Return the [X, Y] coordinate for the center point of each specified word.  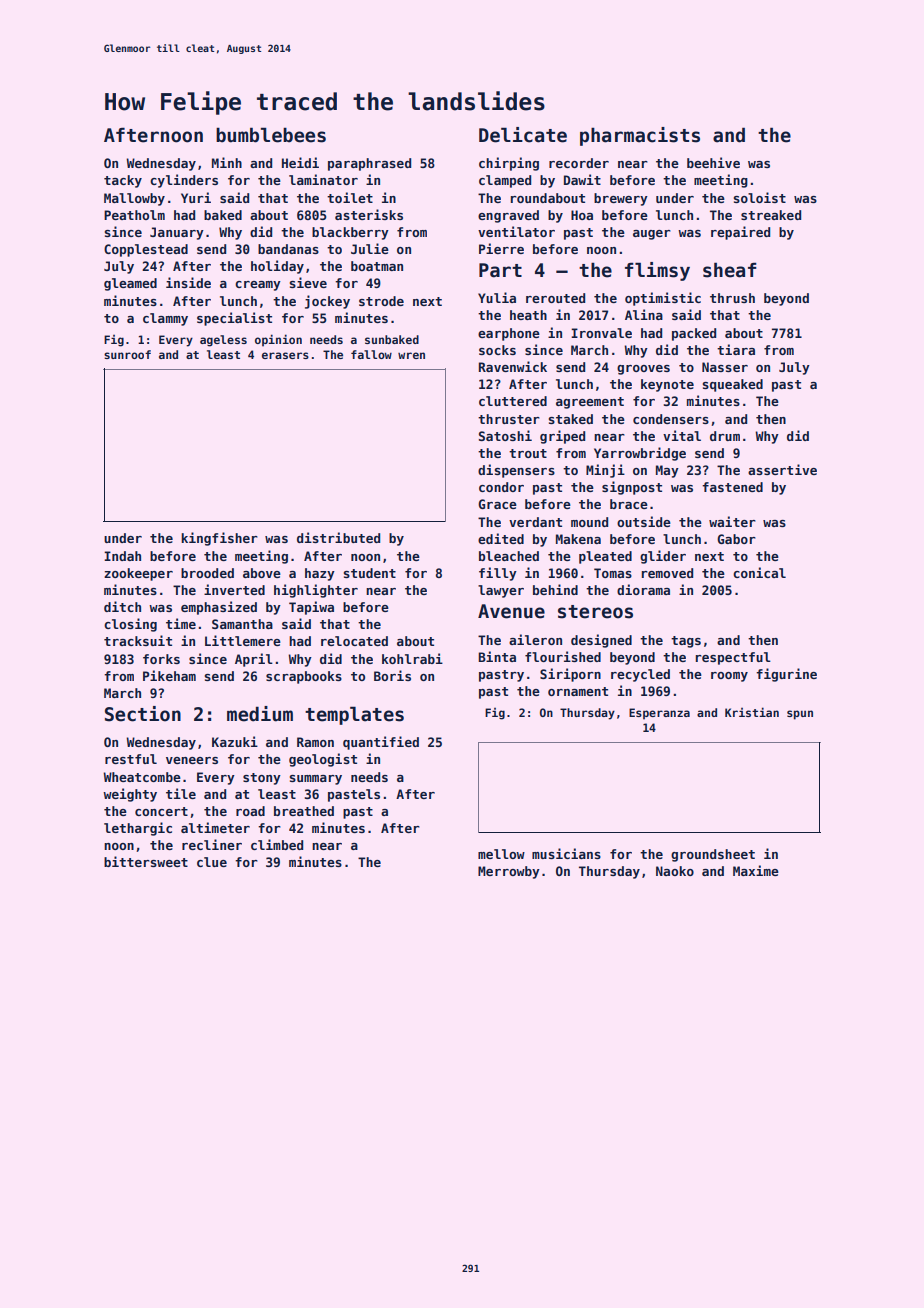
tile [181, 793]
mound [589, 522]
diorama [643, 589]
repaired [740, 233]
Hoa [582, 215]
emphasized [219, 608]
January [177, 233]
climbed [277, 844]
